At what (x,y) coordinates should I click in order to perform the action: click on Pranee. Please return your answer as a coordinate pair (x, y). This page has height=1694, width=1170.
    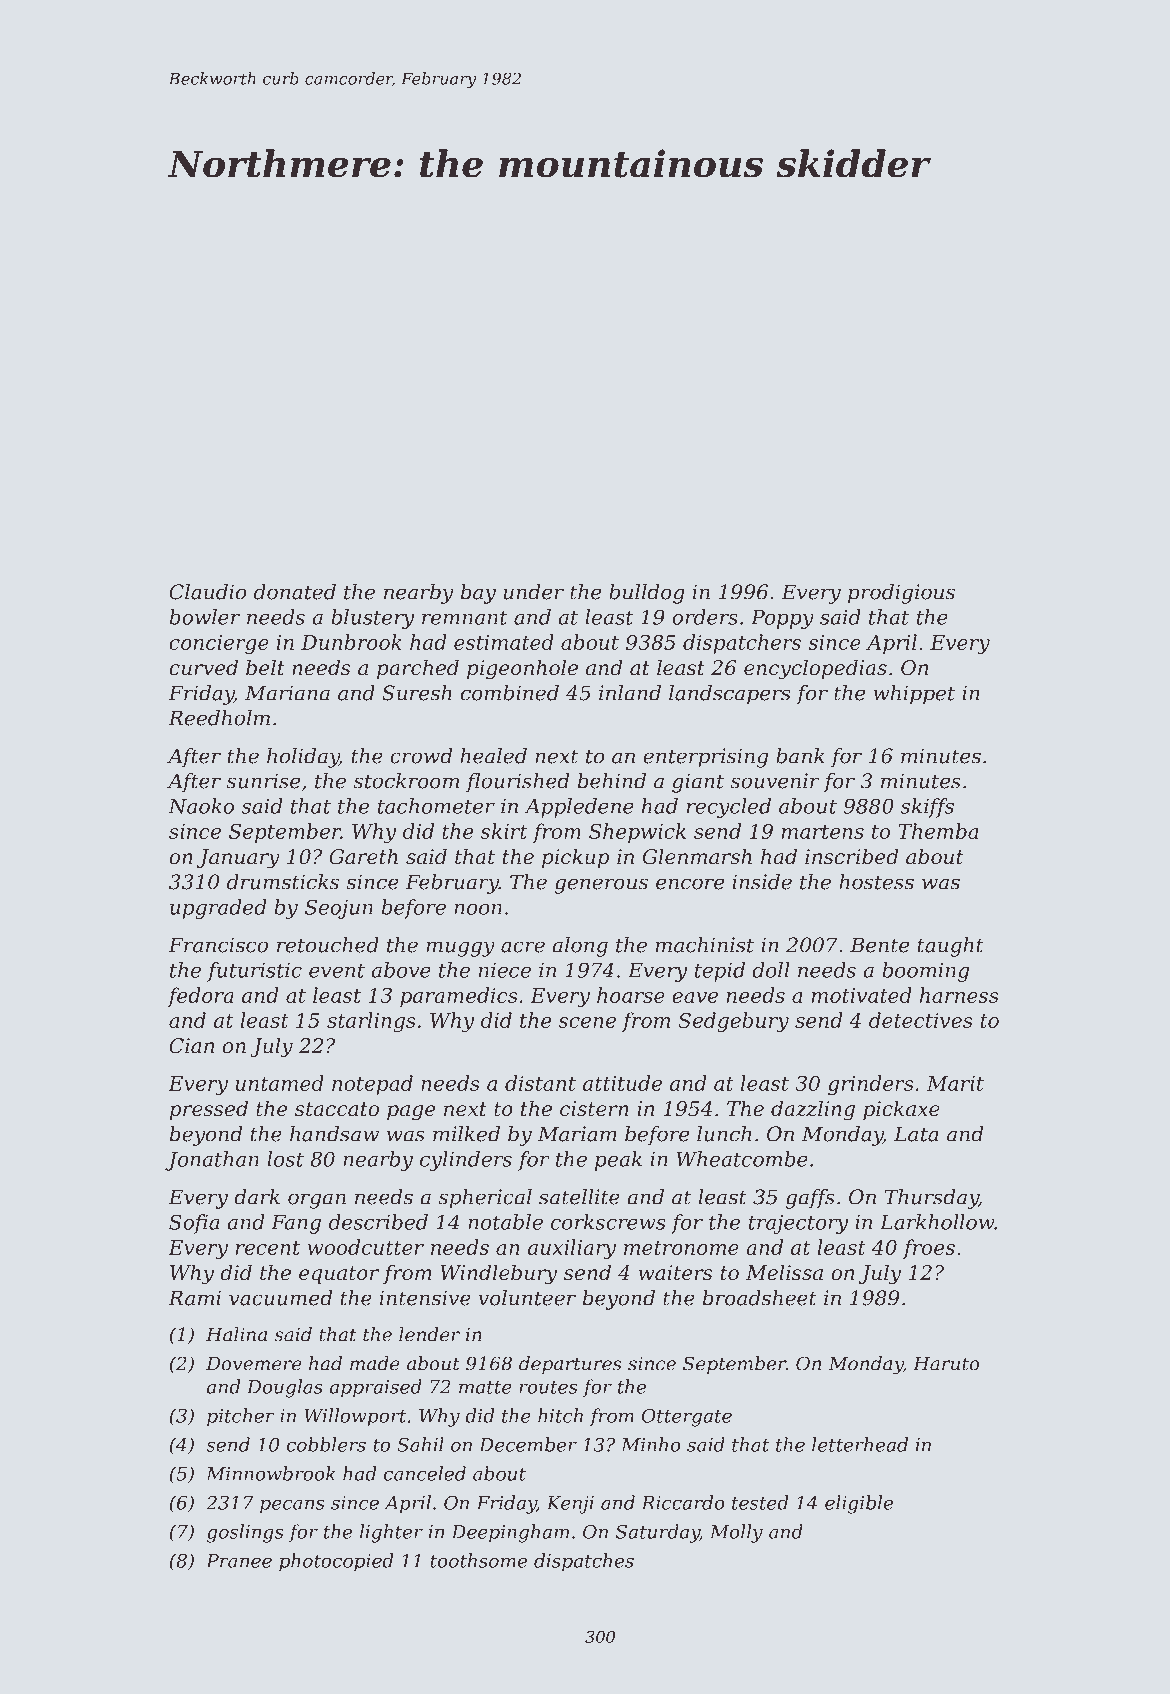
    Looking at the image, I should click on (239, 1561).
